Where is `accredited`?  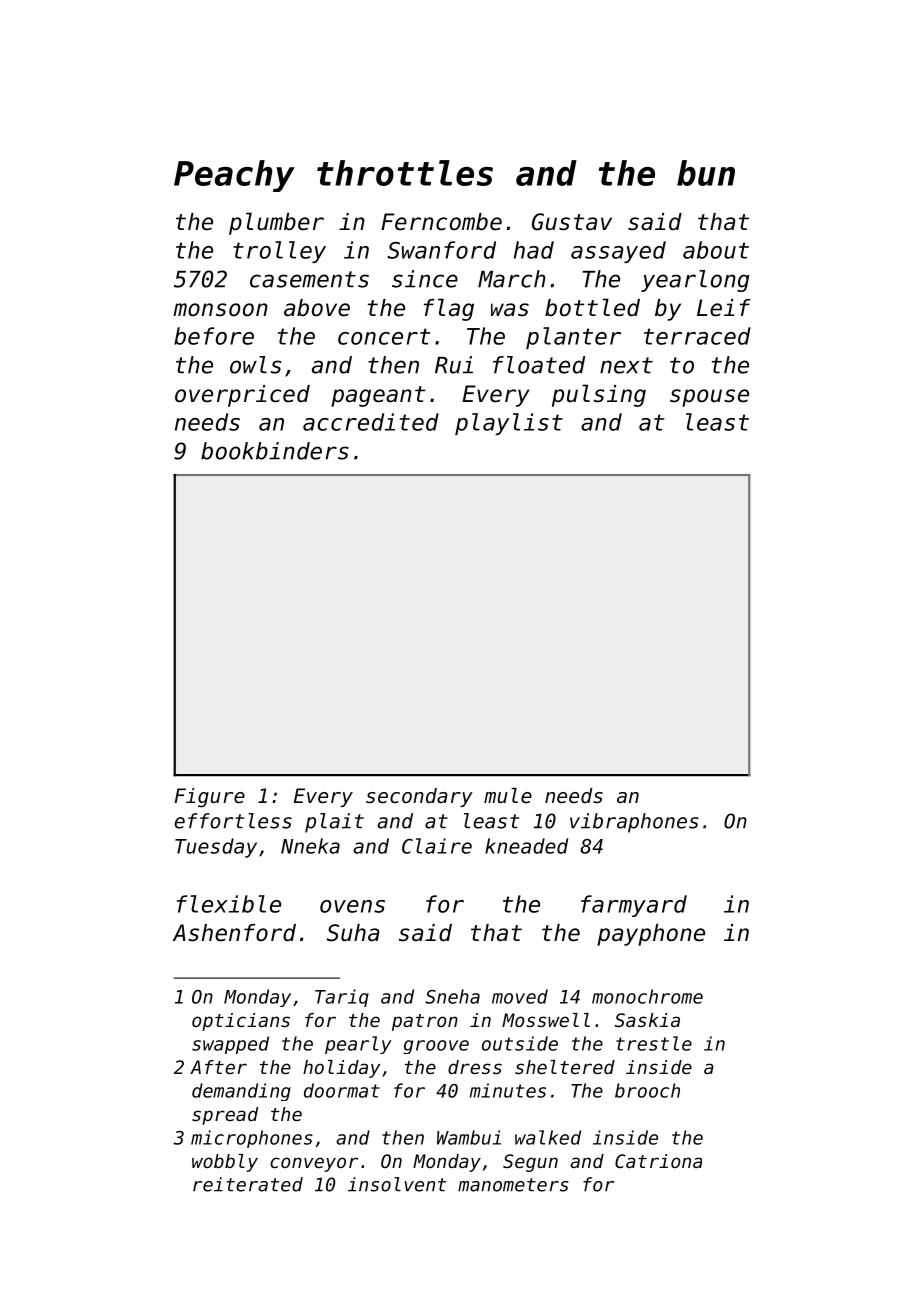 accredited is located at coordinates (371, 422).
